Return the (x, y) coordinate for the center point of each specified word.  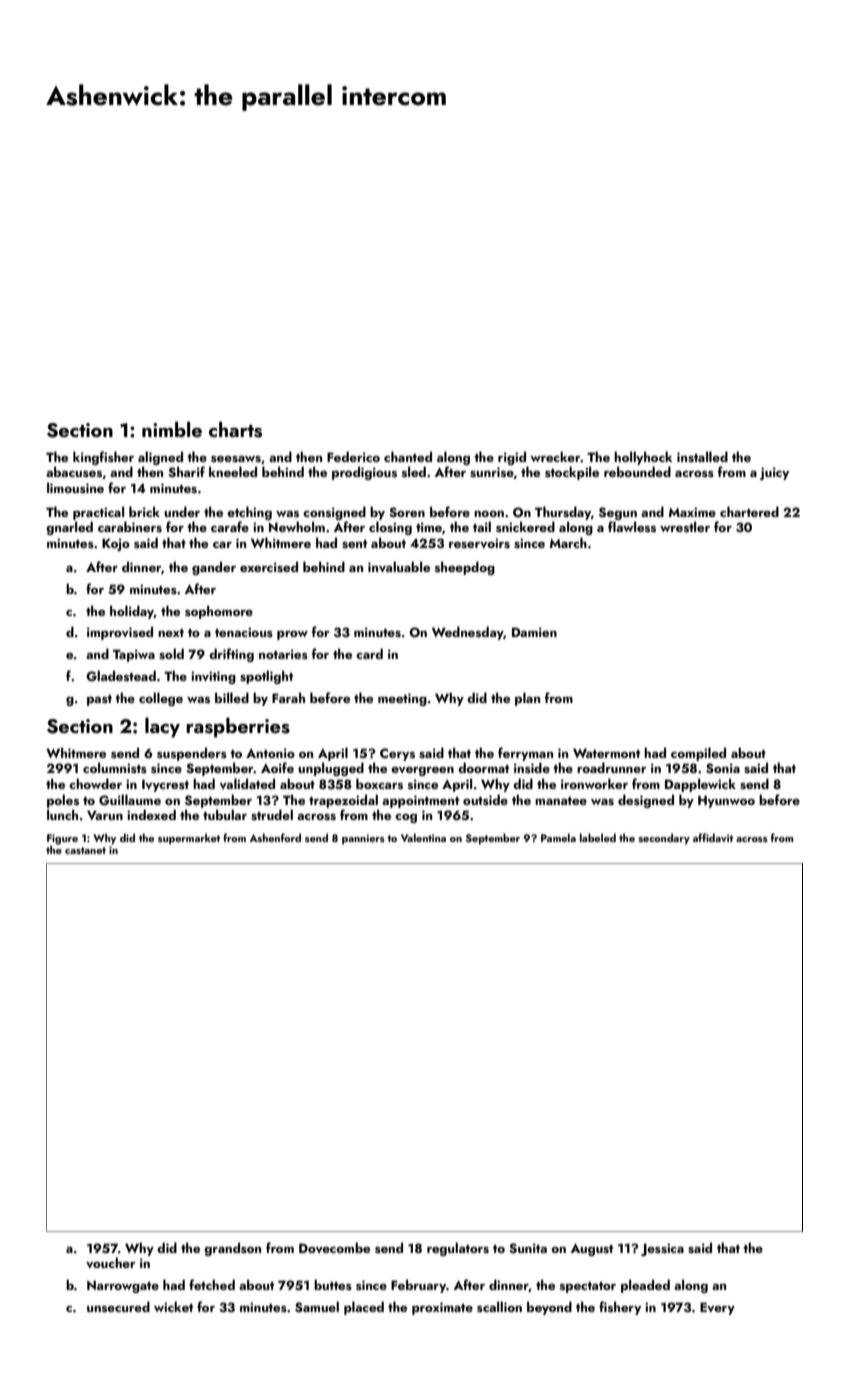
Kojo (116, 544)
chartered (749, 511)
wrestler (685, 527)
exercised (269, 567)
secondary (664, 839)
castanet (85, 850)
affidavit (713, 837)
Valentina (423, 837)
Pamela (558, 837)
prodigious (364, 473)
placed (364, 1308)
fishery (620, 1308)
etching (249, 513)
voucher (111, 1262)
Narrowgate (123, 1286)
